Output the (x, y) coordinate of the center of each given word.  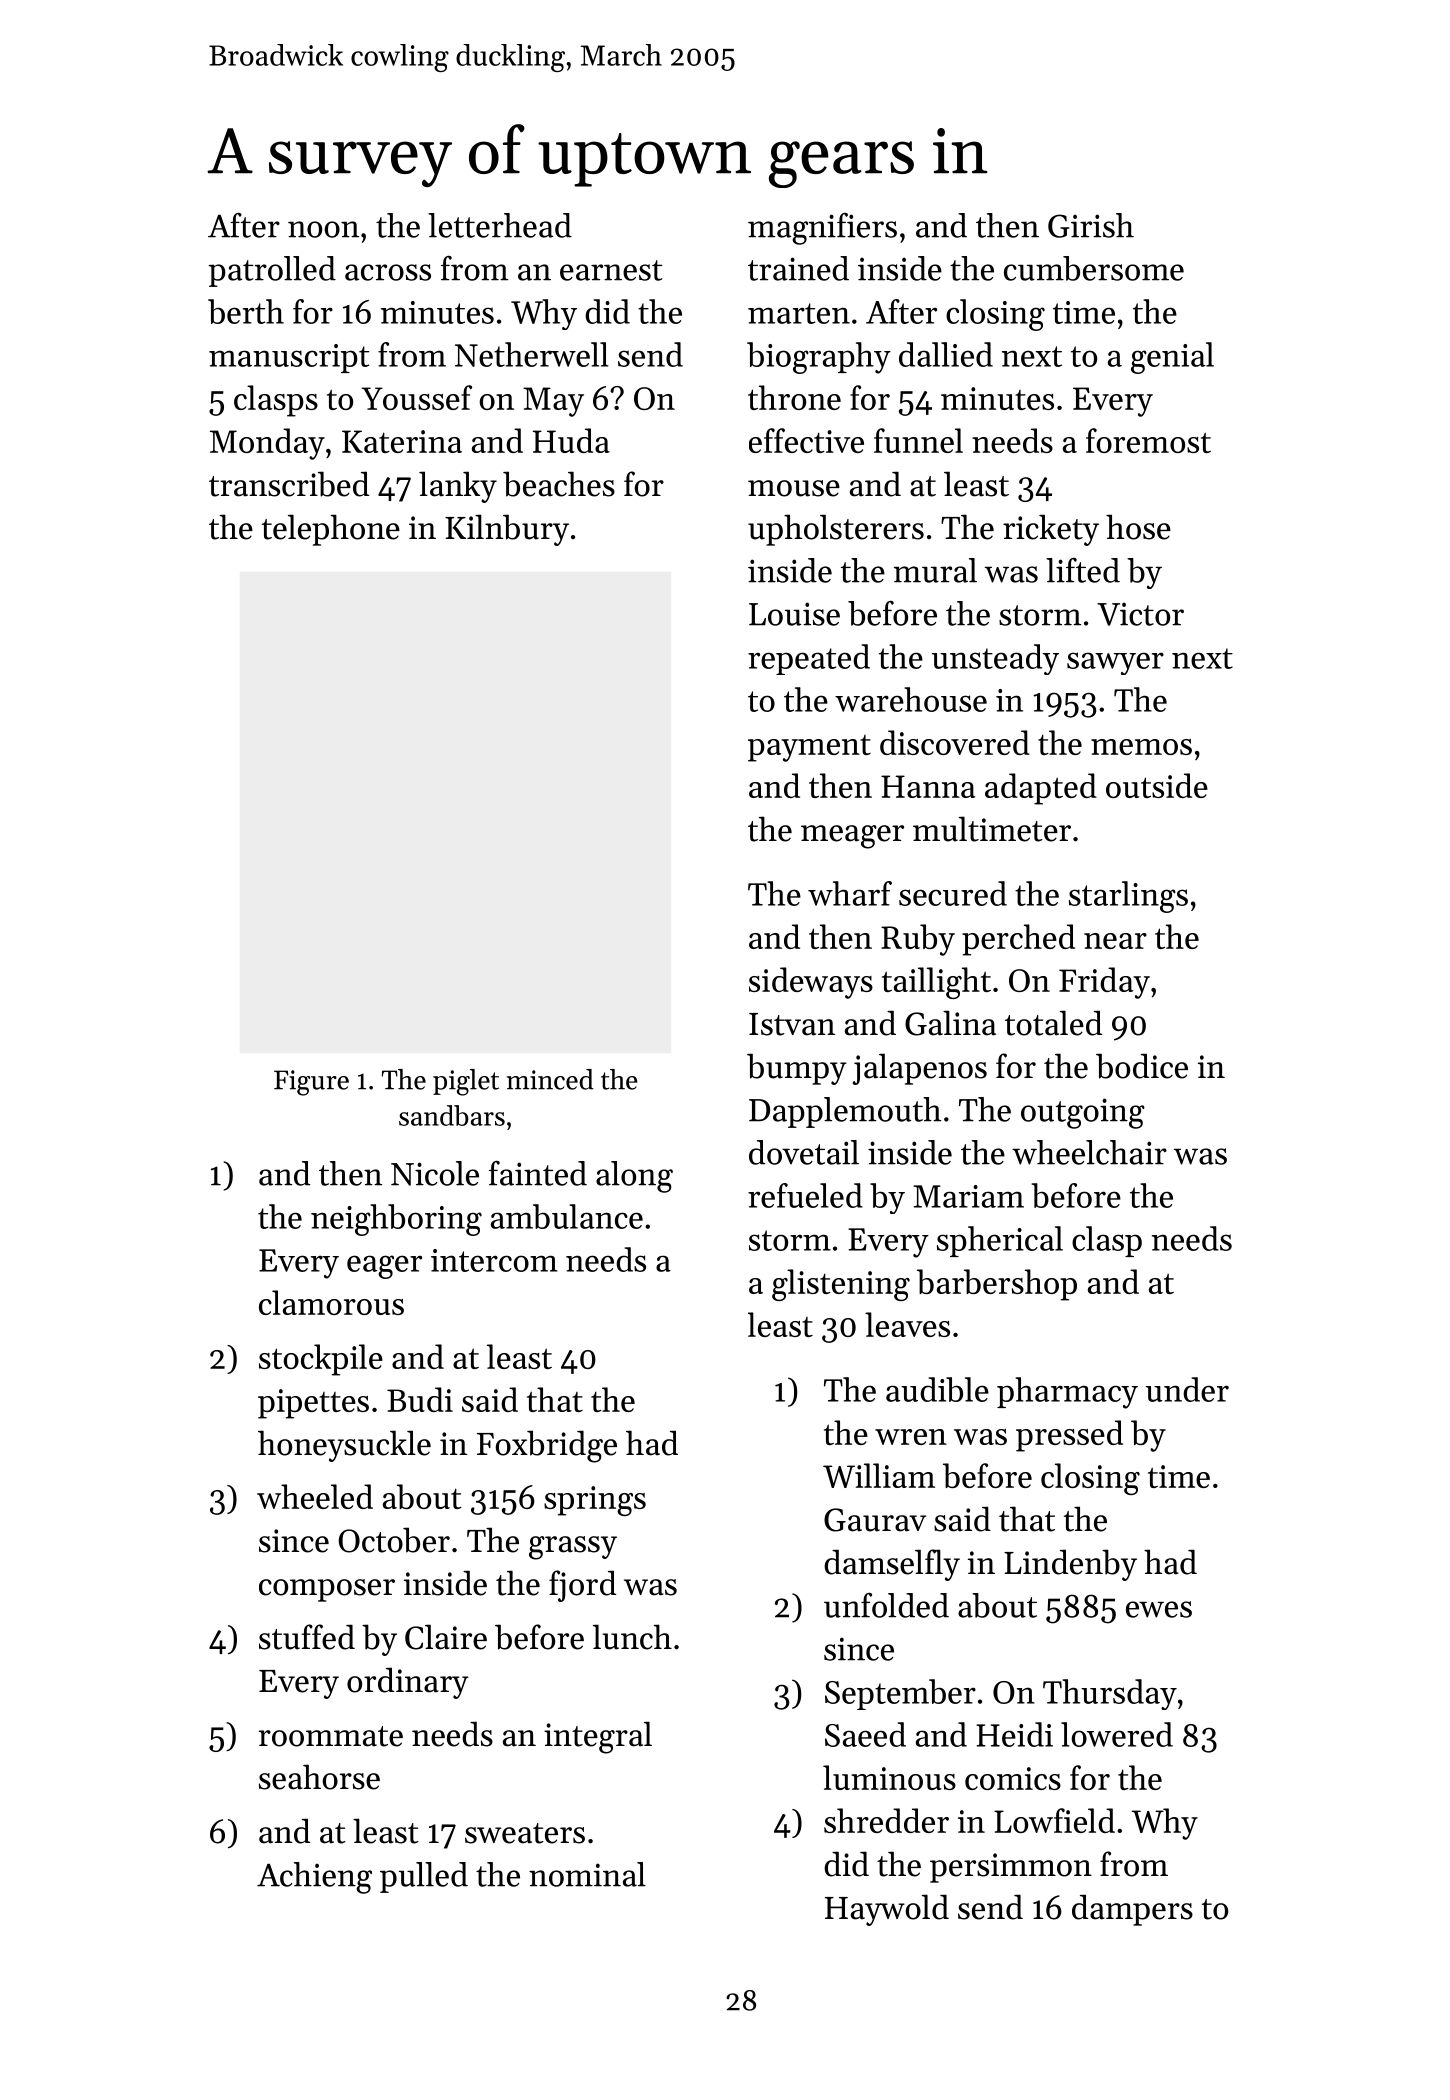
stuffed (307, 1637)
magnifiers (822, 229)
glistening (841, 1285)
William (879, 1475)
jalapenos (920, 1069)
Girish (1091, 225)
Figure (311, 1083)
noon (323, 229)
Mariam (968, 1196)
